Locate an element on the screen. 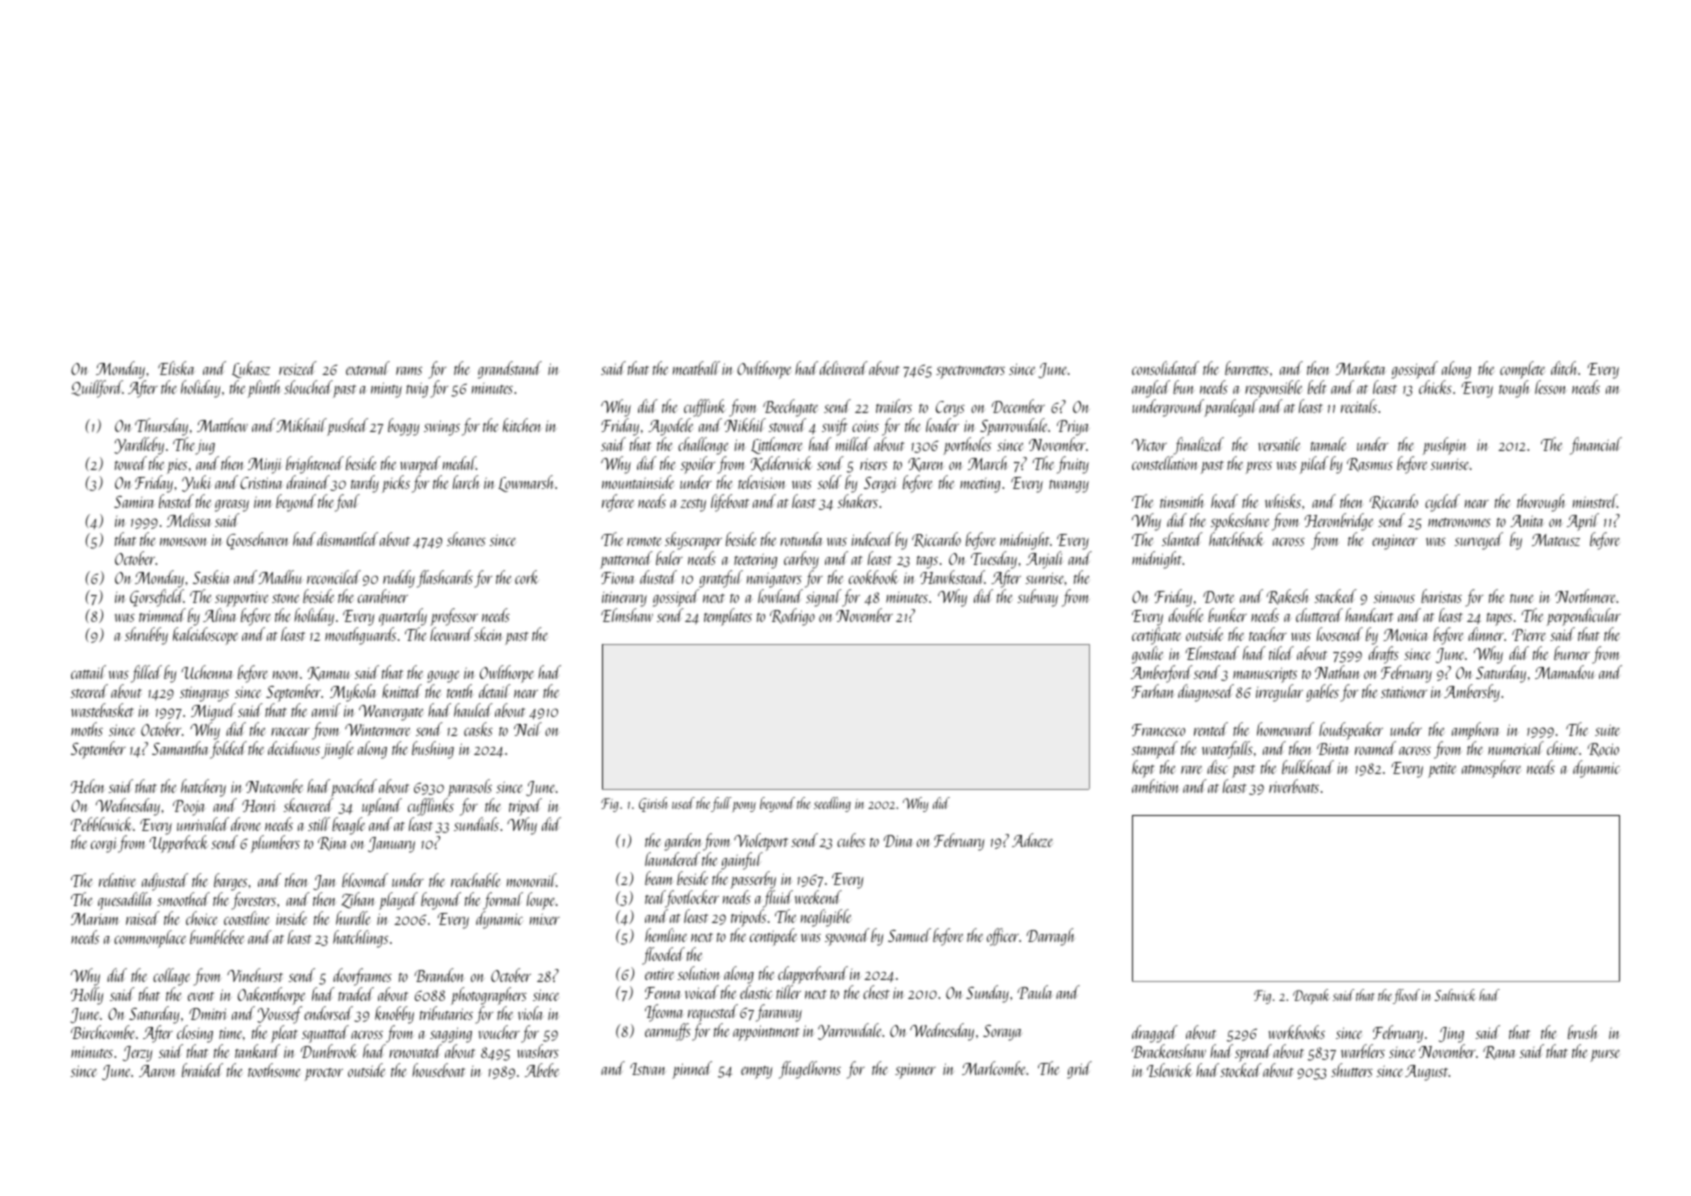 This screenshot has height=1196, width=1691. stationer is located at coordinates (1404, 692).
